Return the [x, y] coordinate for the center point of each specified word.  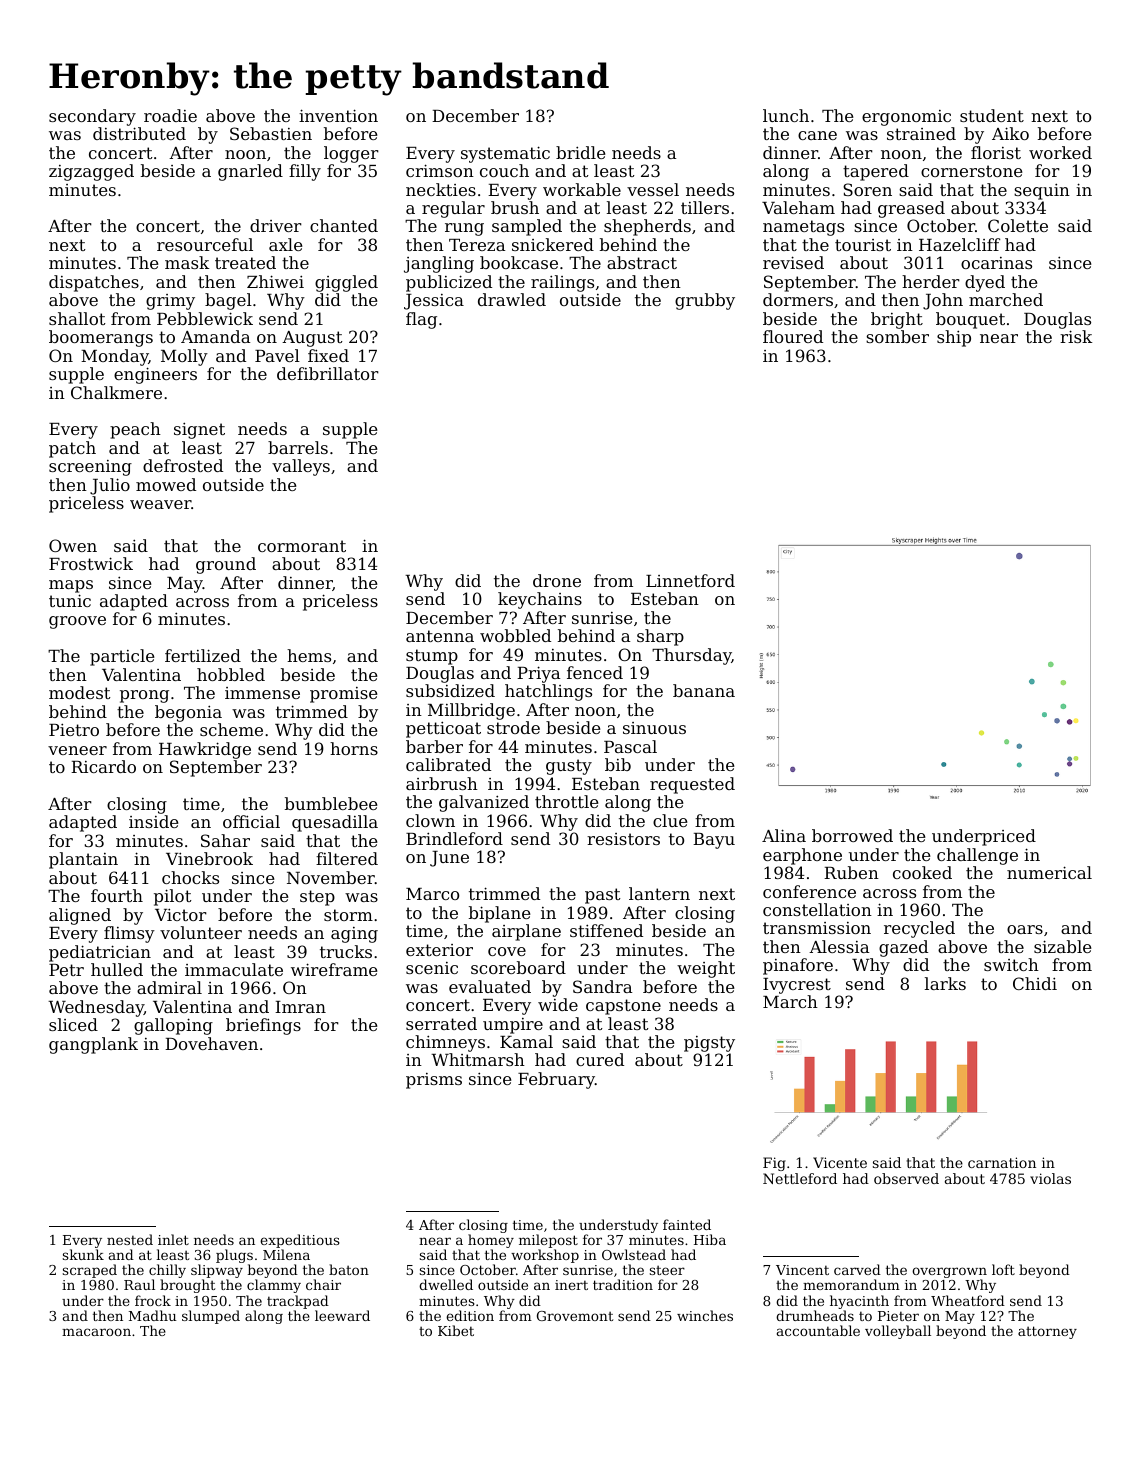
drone [557, 580]
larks [945, 983]
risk [1076, 336]
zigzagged [91, 172]
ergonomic [906, 118]
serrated [441, 1023]
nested [130, 1239]
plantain [83, 860]
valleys [301, 467]
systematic [505, 154]
